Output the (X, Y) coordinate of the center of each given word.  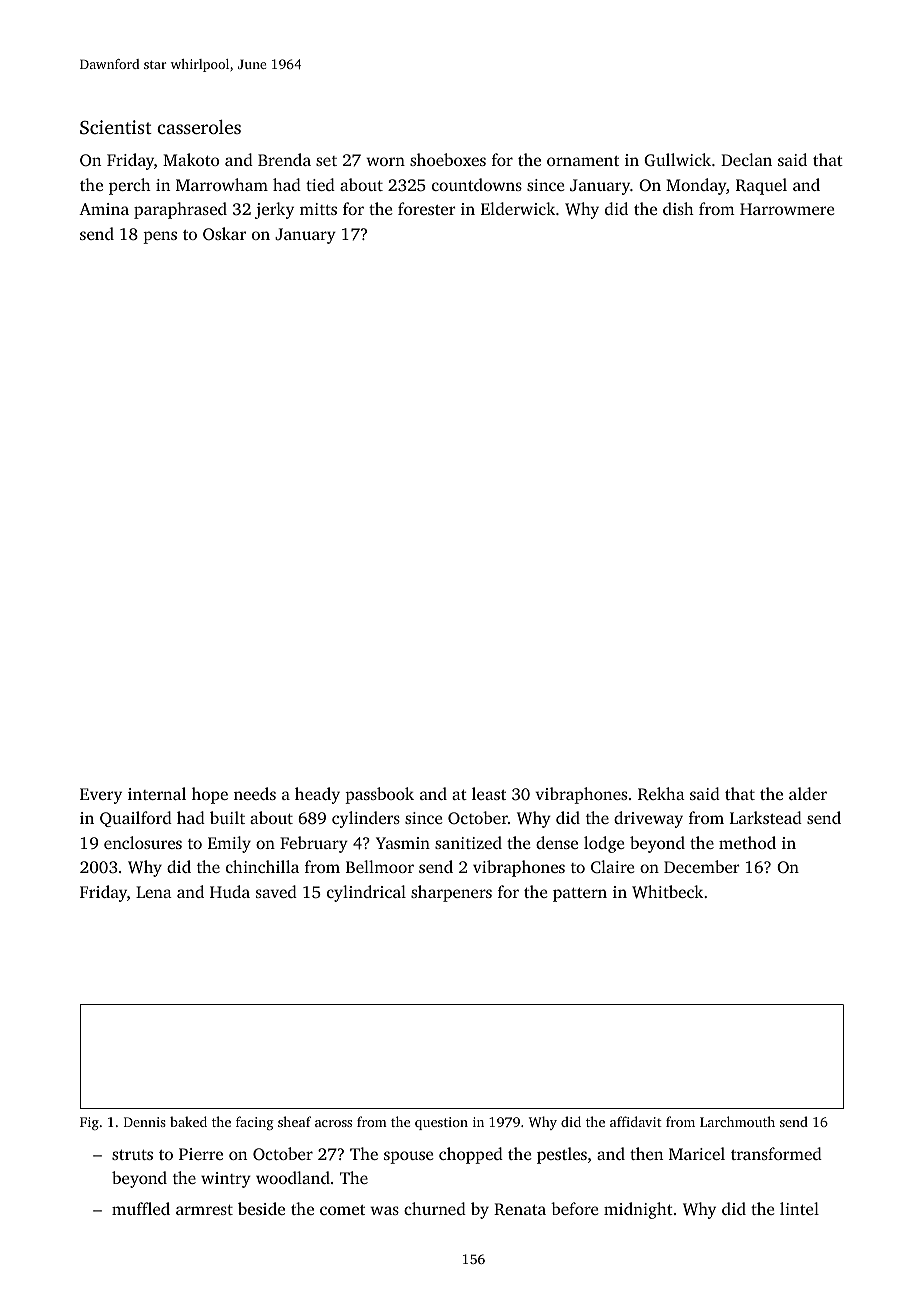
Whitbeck (667, 892)
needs (255, 793)
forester (427, 208)
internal (157, 793)
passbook (379, 795)
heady (317, 795)
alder (808, 793)
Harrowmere (787, 209)
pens (160, 237)
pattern (580, 895)
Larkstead (766, 817)
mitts (318, 209)
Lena (154, 892)
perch (130, 186)
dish (678, 208)
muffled (141, 1208)
